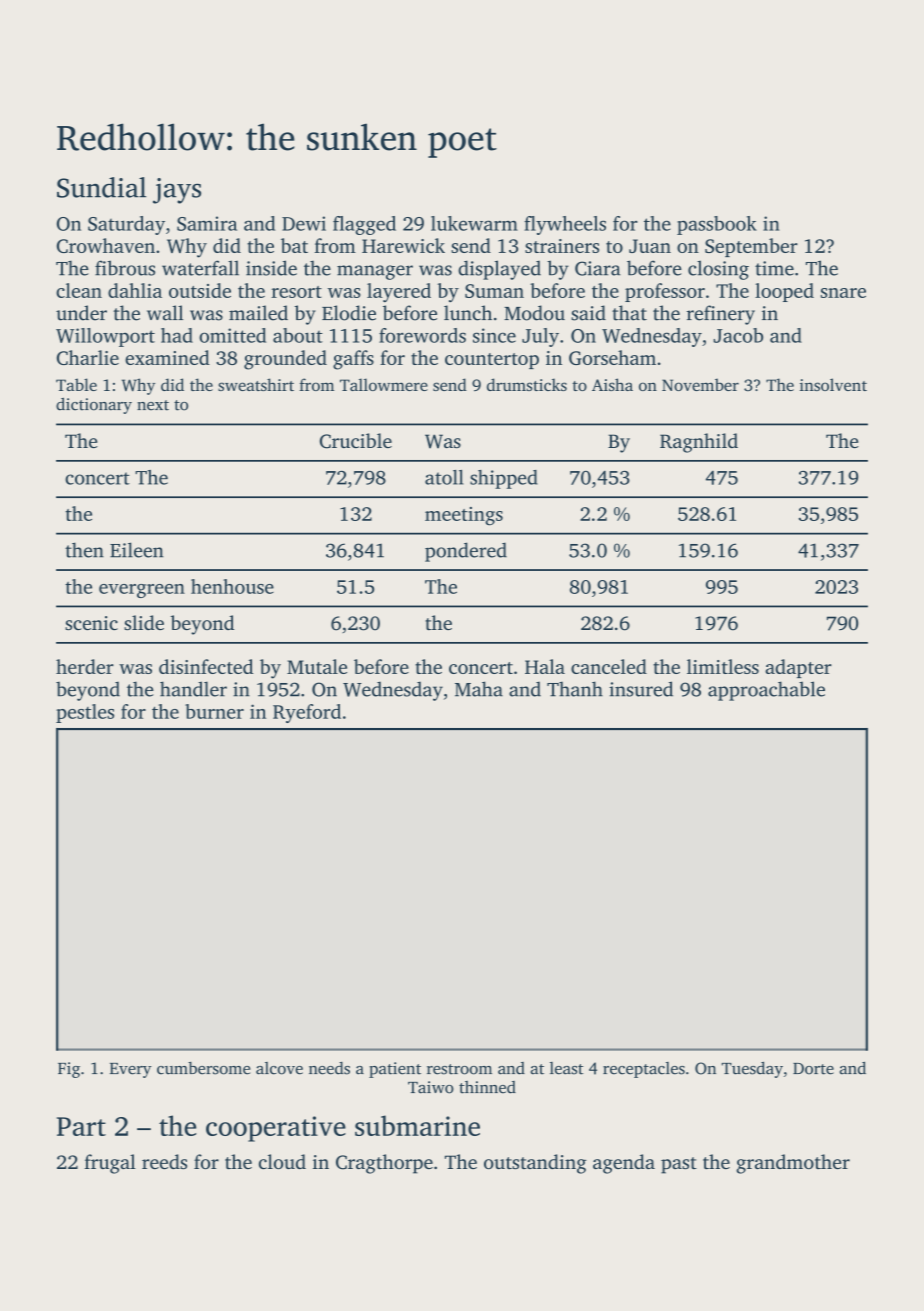 Image resolution: width=924 pixels, height=1311 pixels. Describe the element at coordinates (177, 335) in the screenshot. I see `had` at that location.
